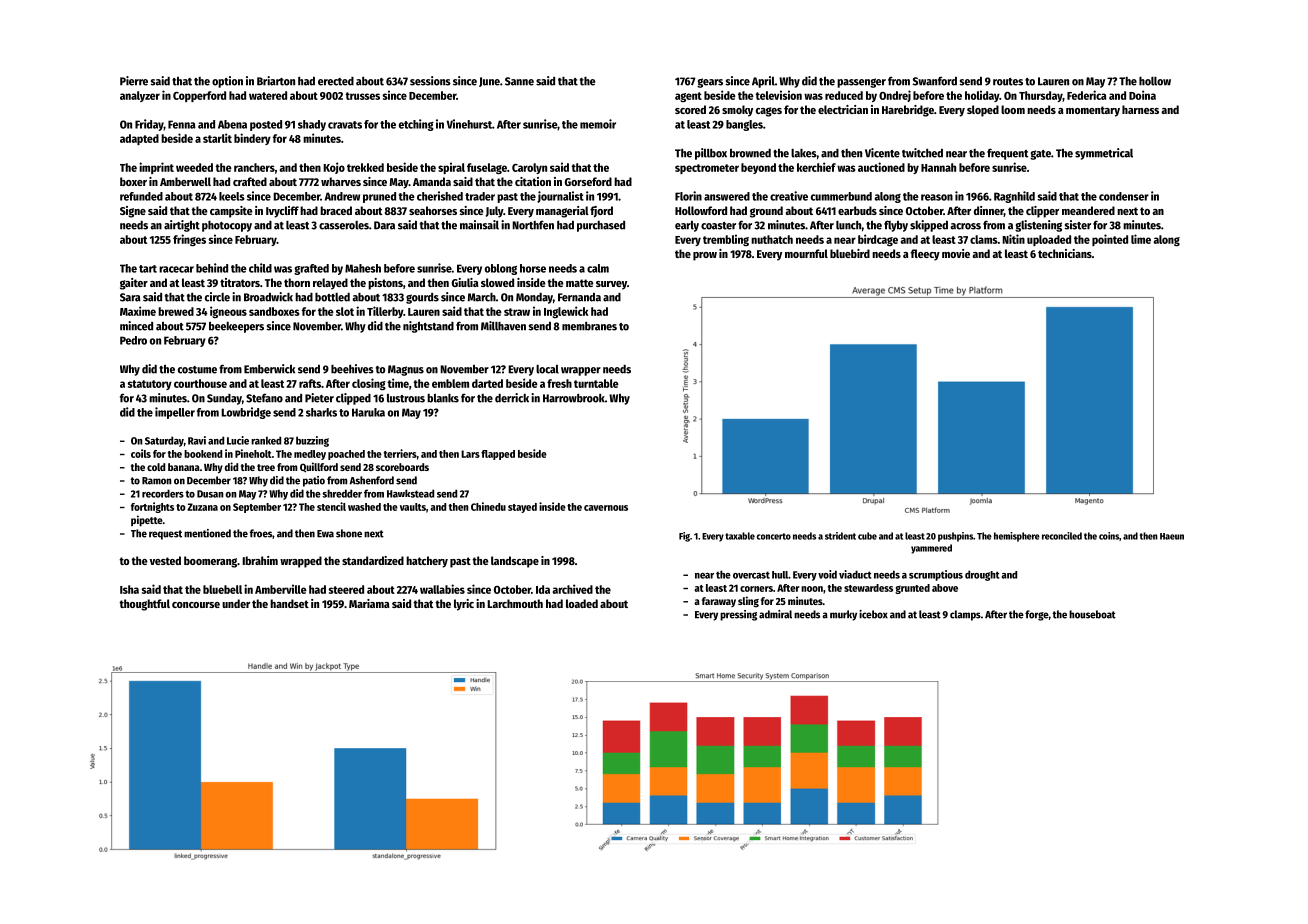 This screenshot has width=1308, height=924. Describe the element at coordinates (1172, 536) in the screenshot. I see `Haeun` at that location.
